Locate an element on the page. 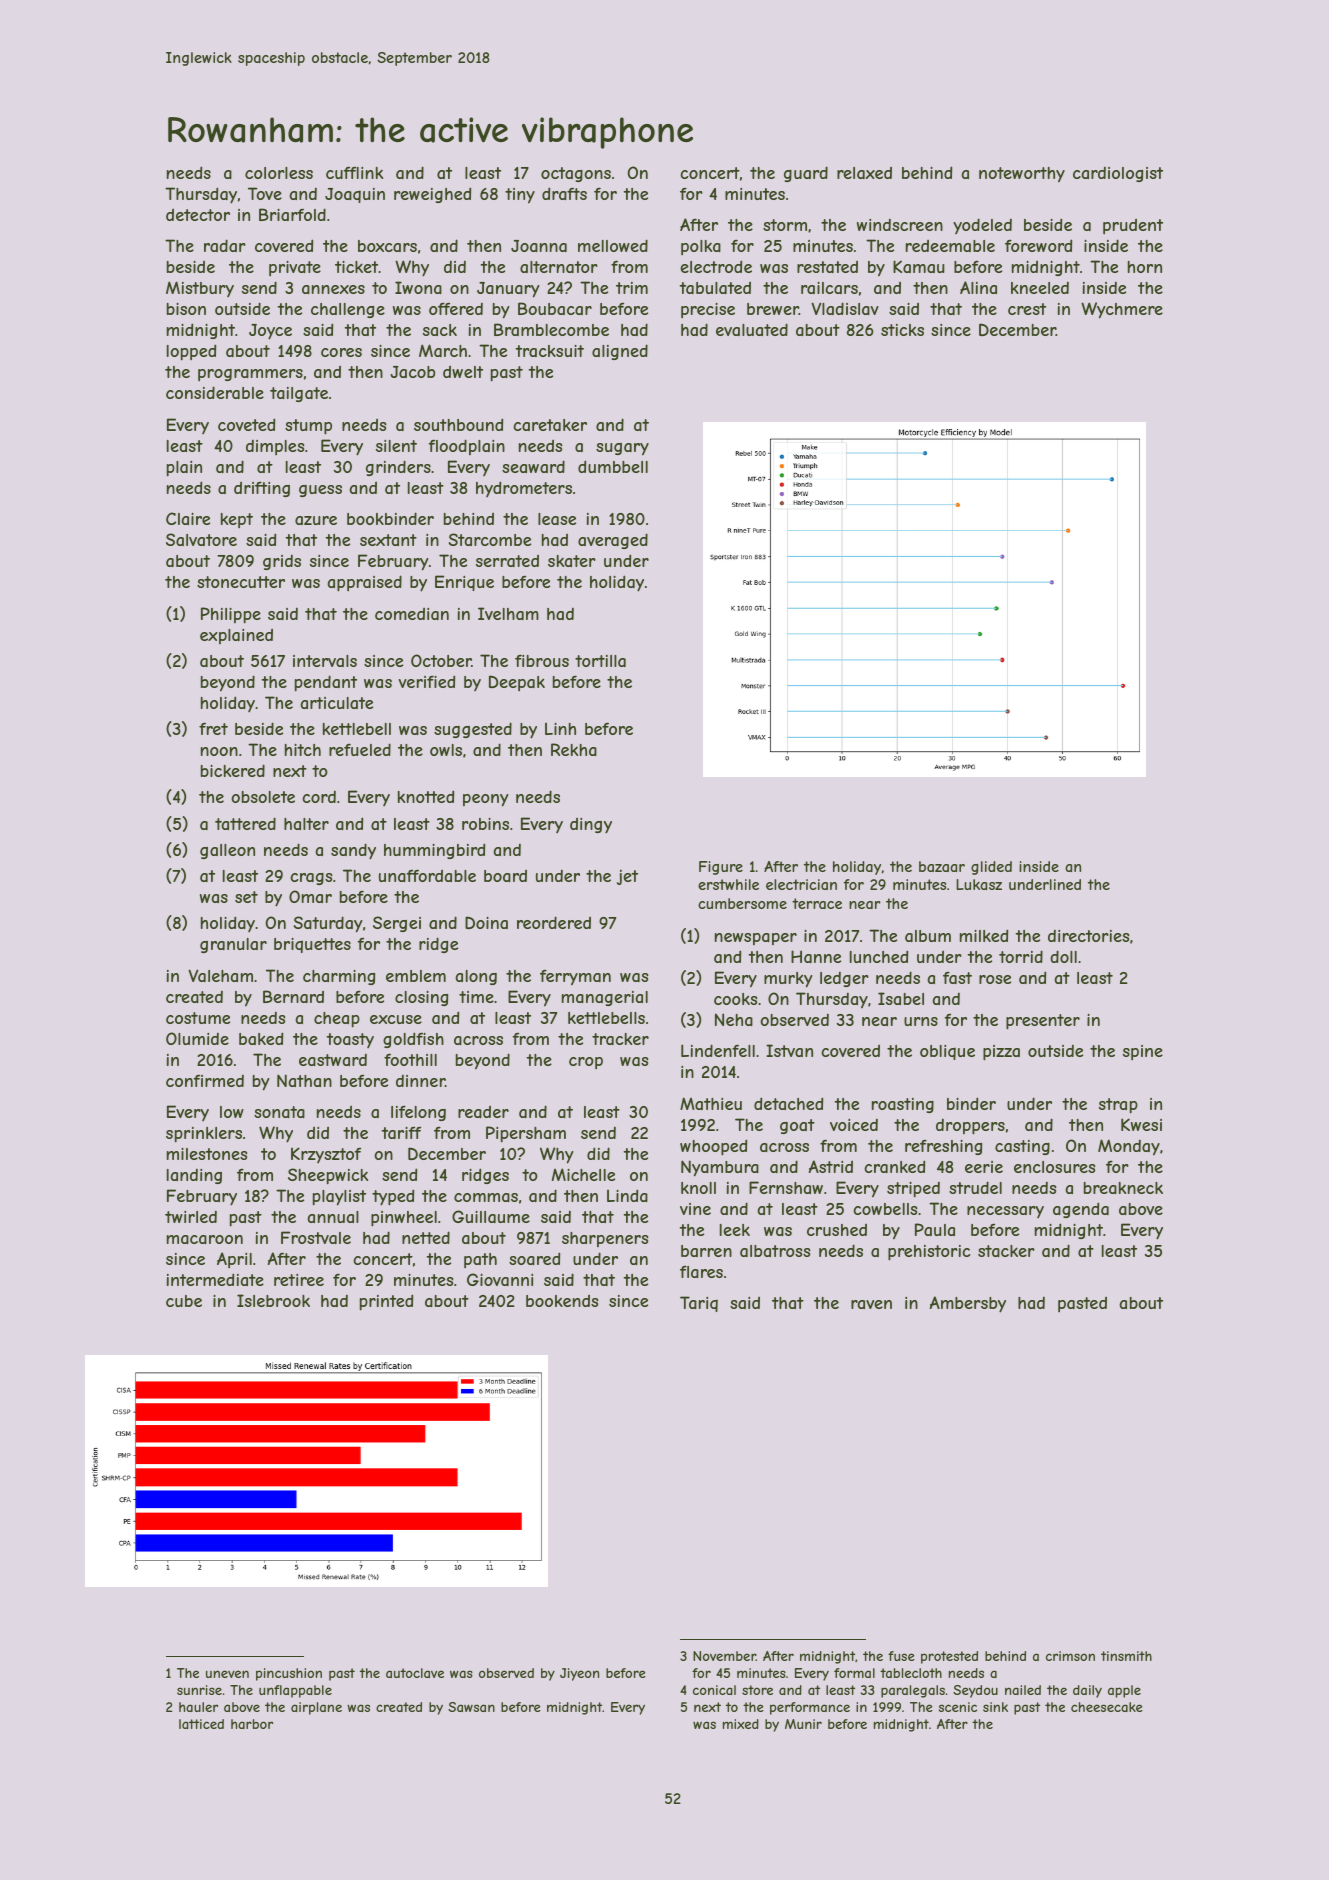 This image has height=1880, width=1329. sharpeners is located at coordinates (605, 1239).
